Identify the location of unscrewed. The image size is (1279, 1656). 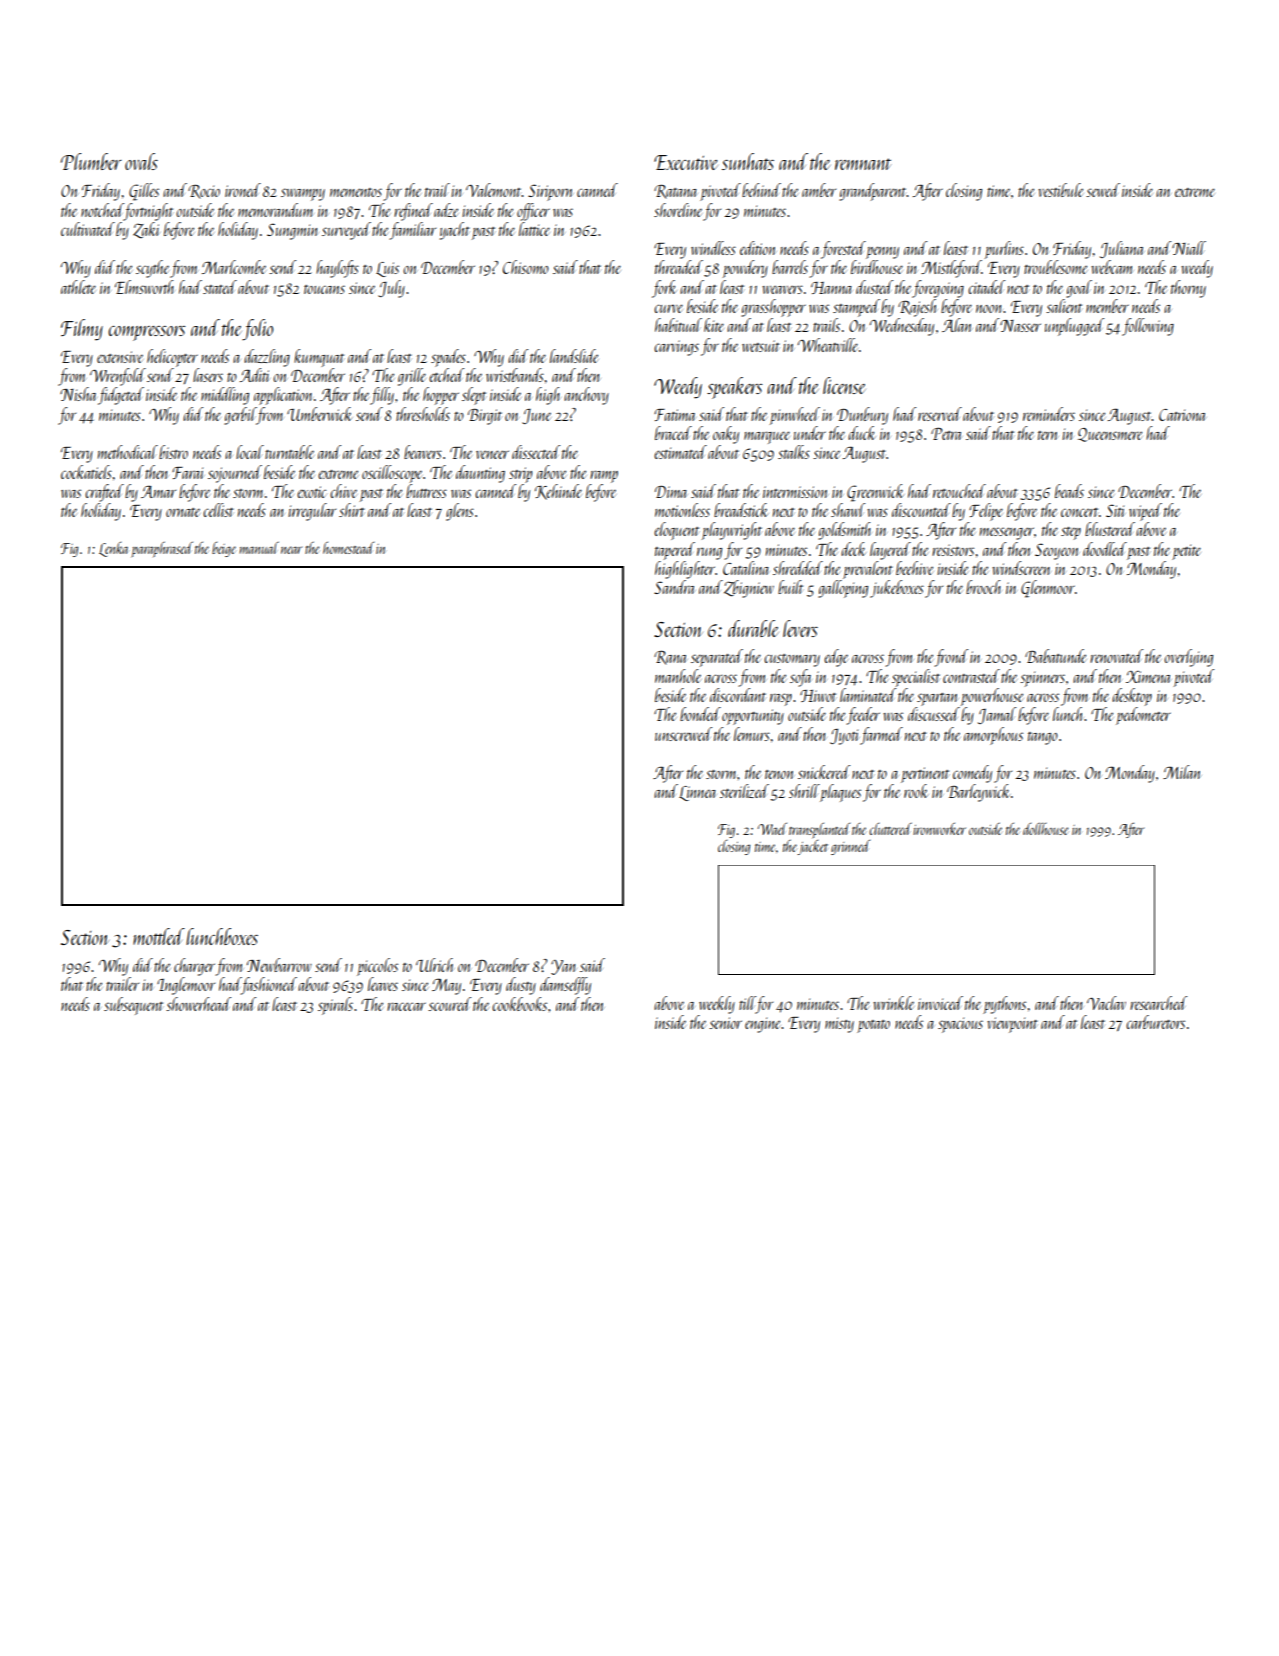
(683, 734).
